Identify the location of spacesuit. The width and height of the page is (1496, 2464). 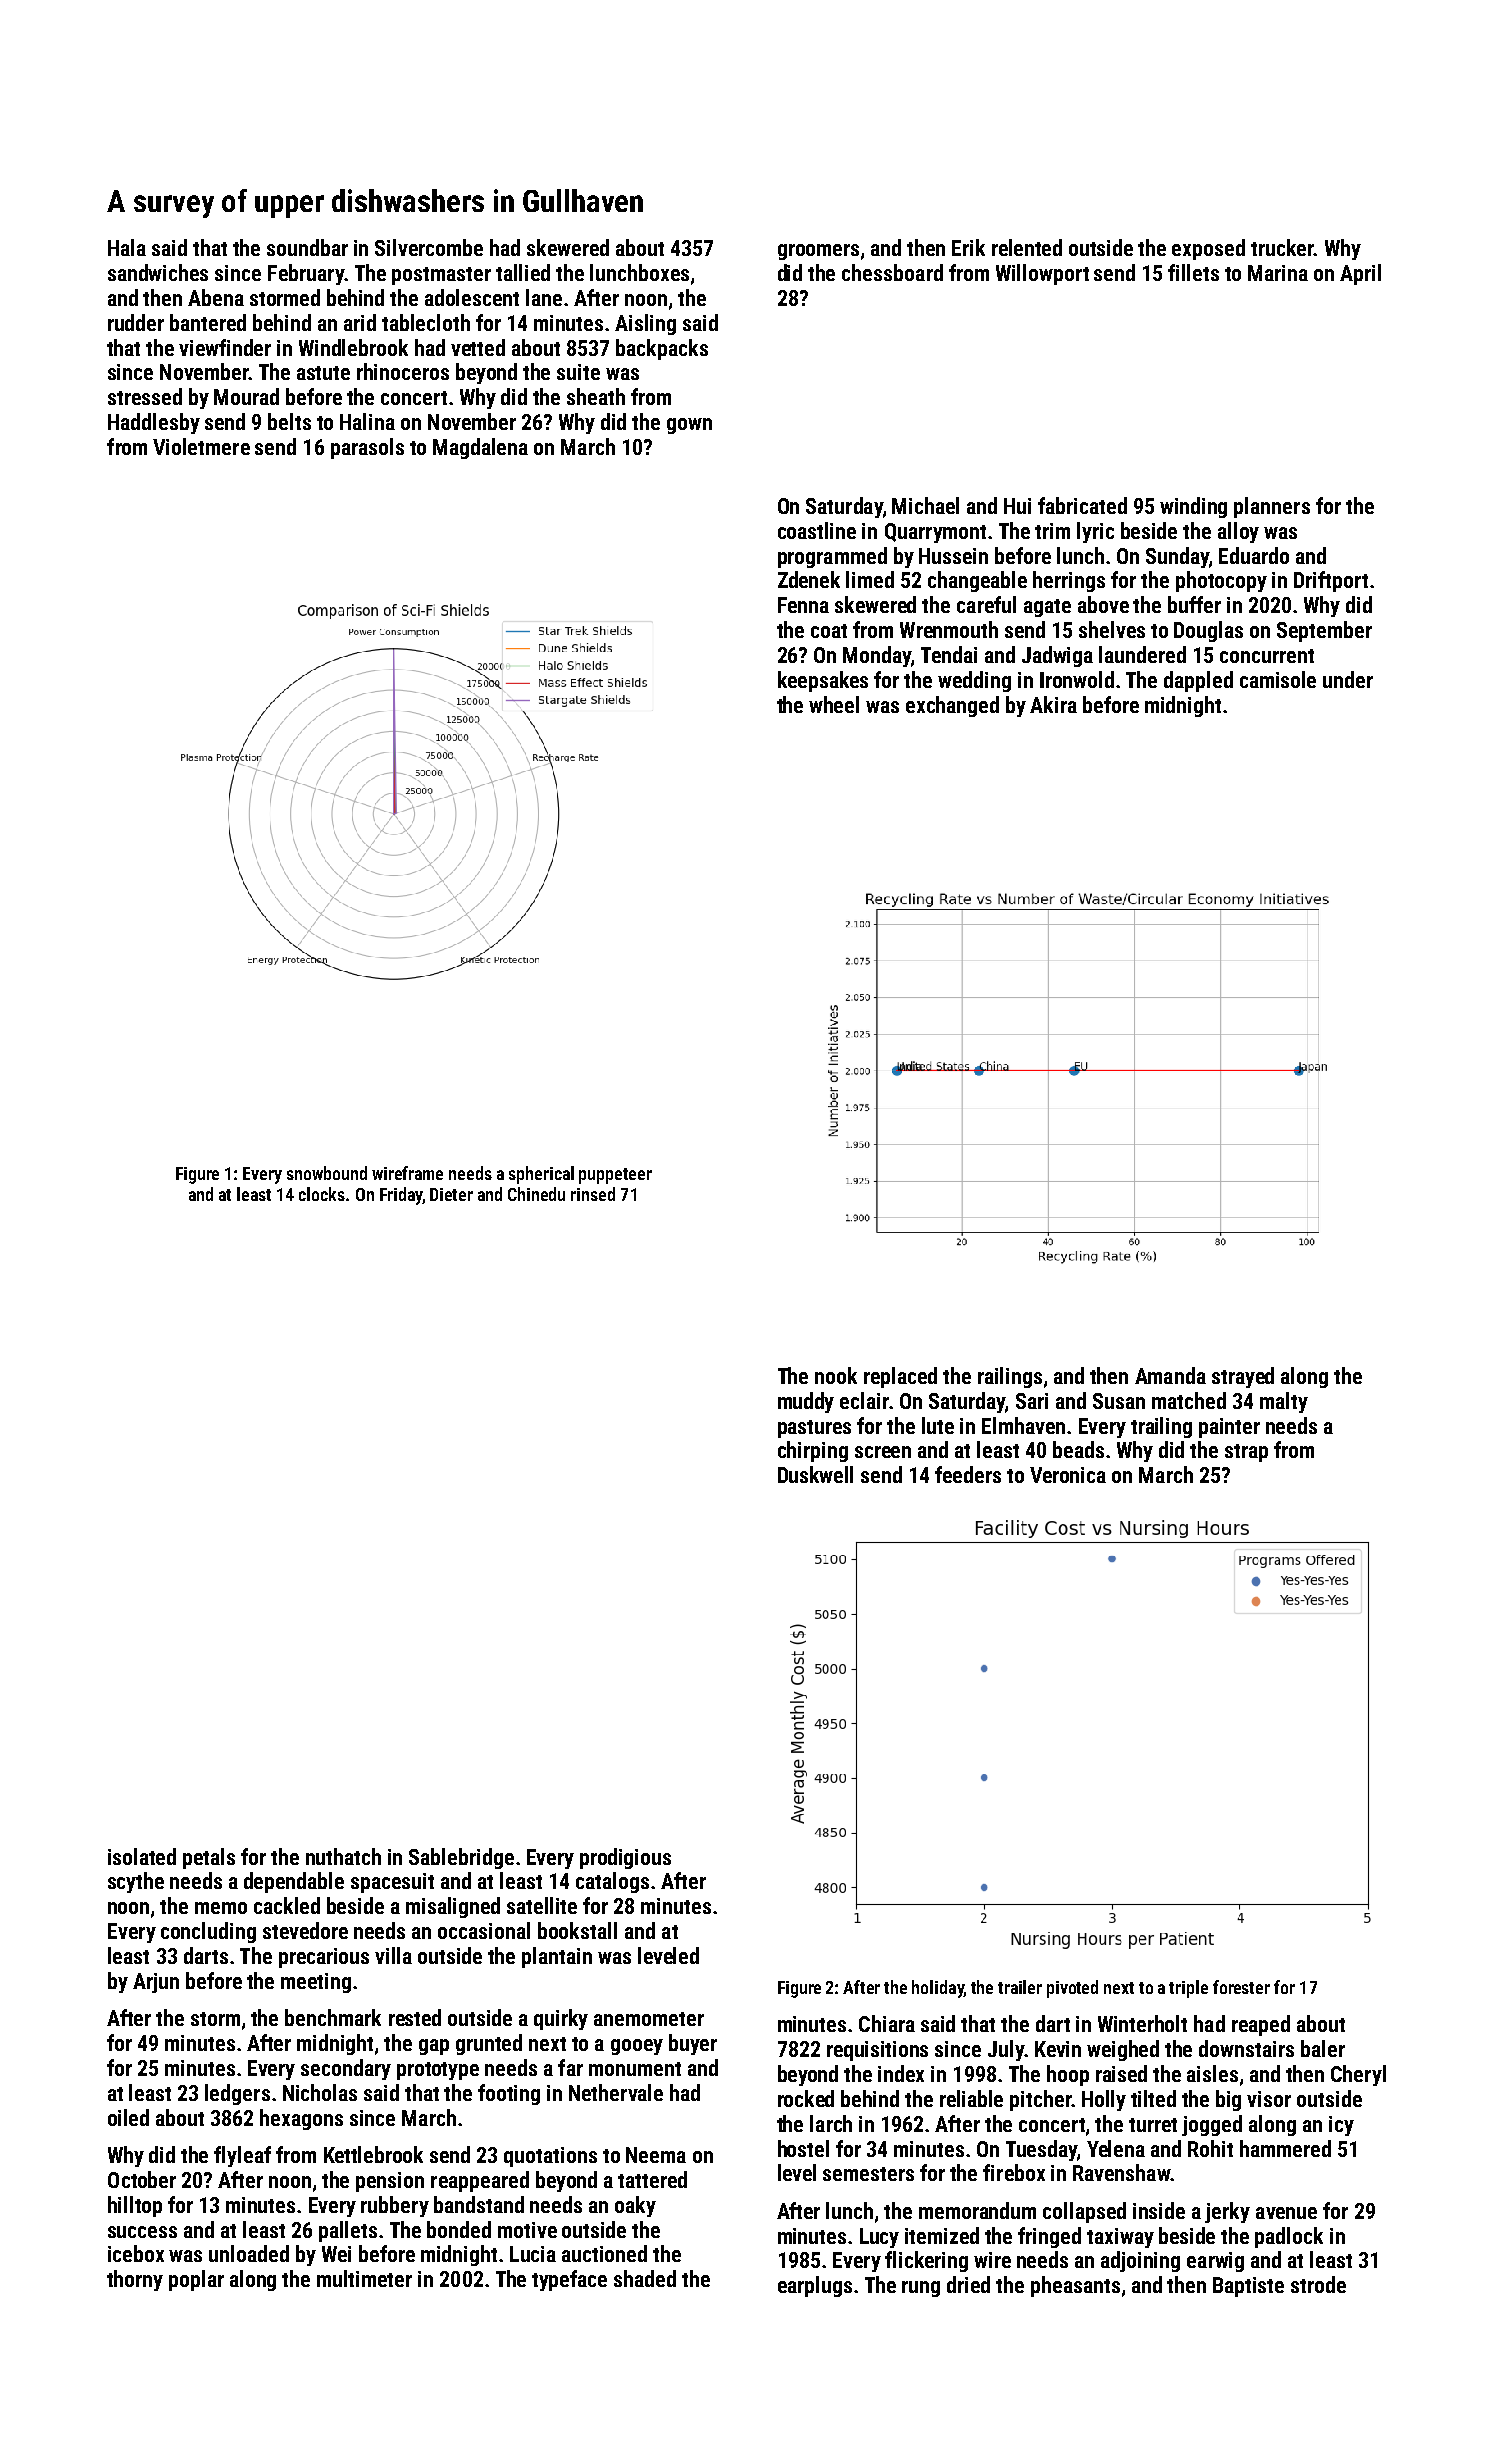
(392, 1883).
